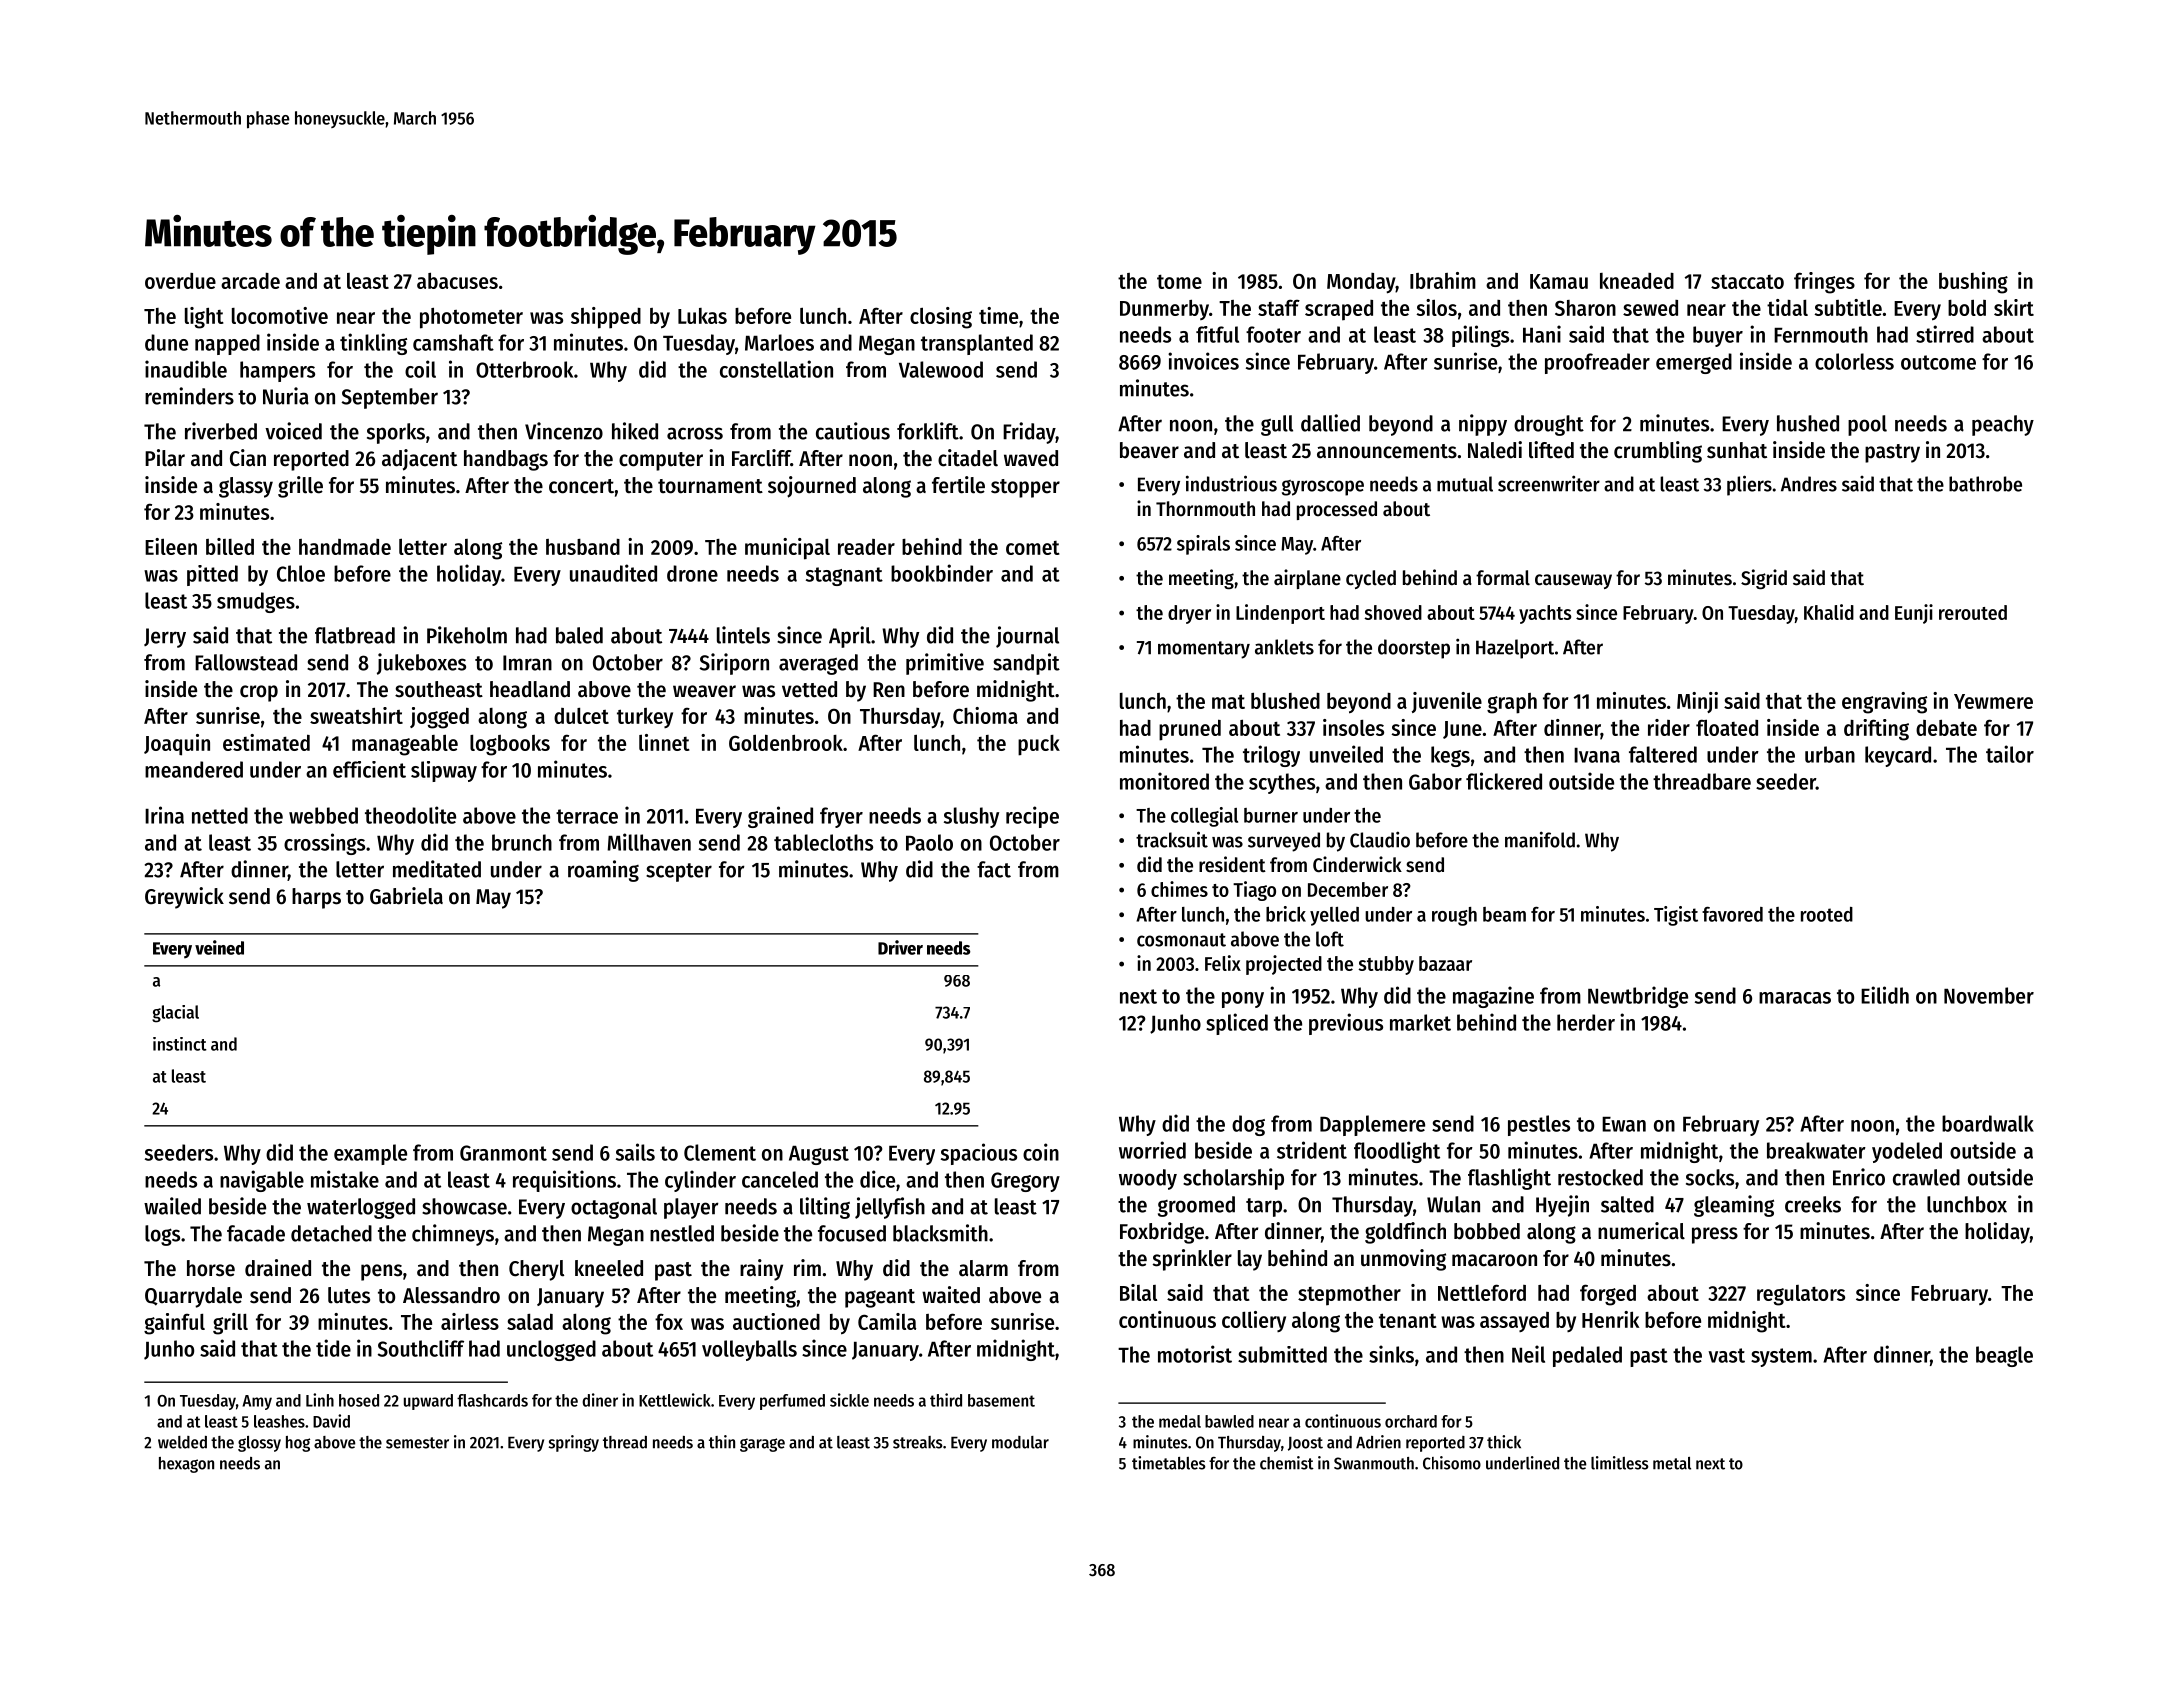 The width and height of the image is (2178, 1683). Describe the element at coordinates (1938, 362) in the image. I see `outcome` at that location.
